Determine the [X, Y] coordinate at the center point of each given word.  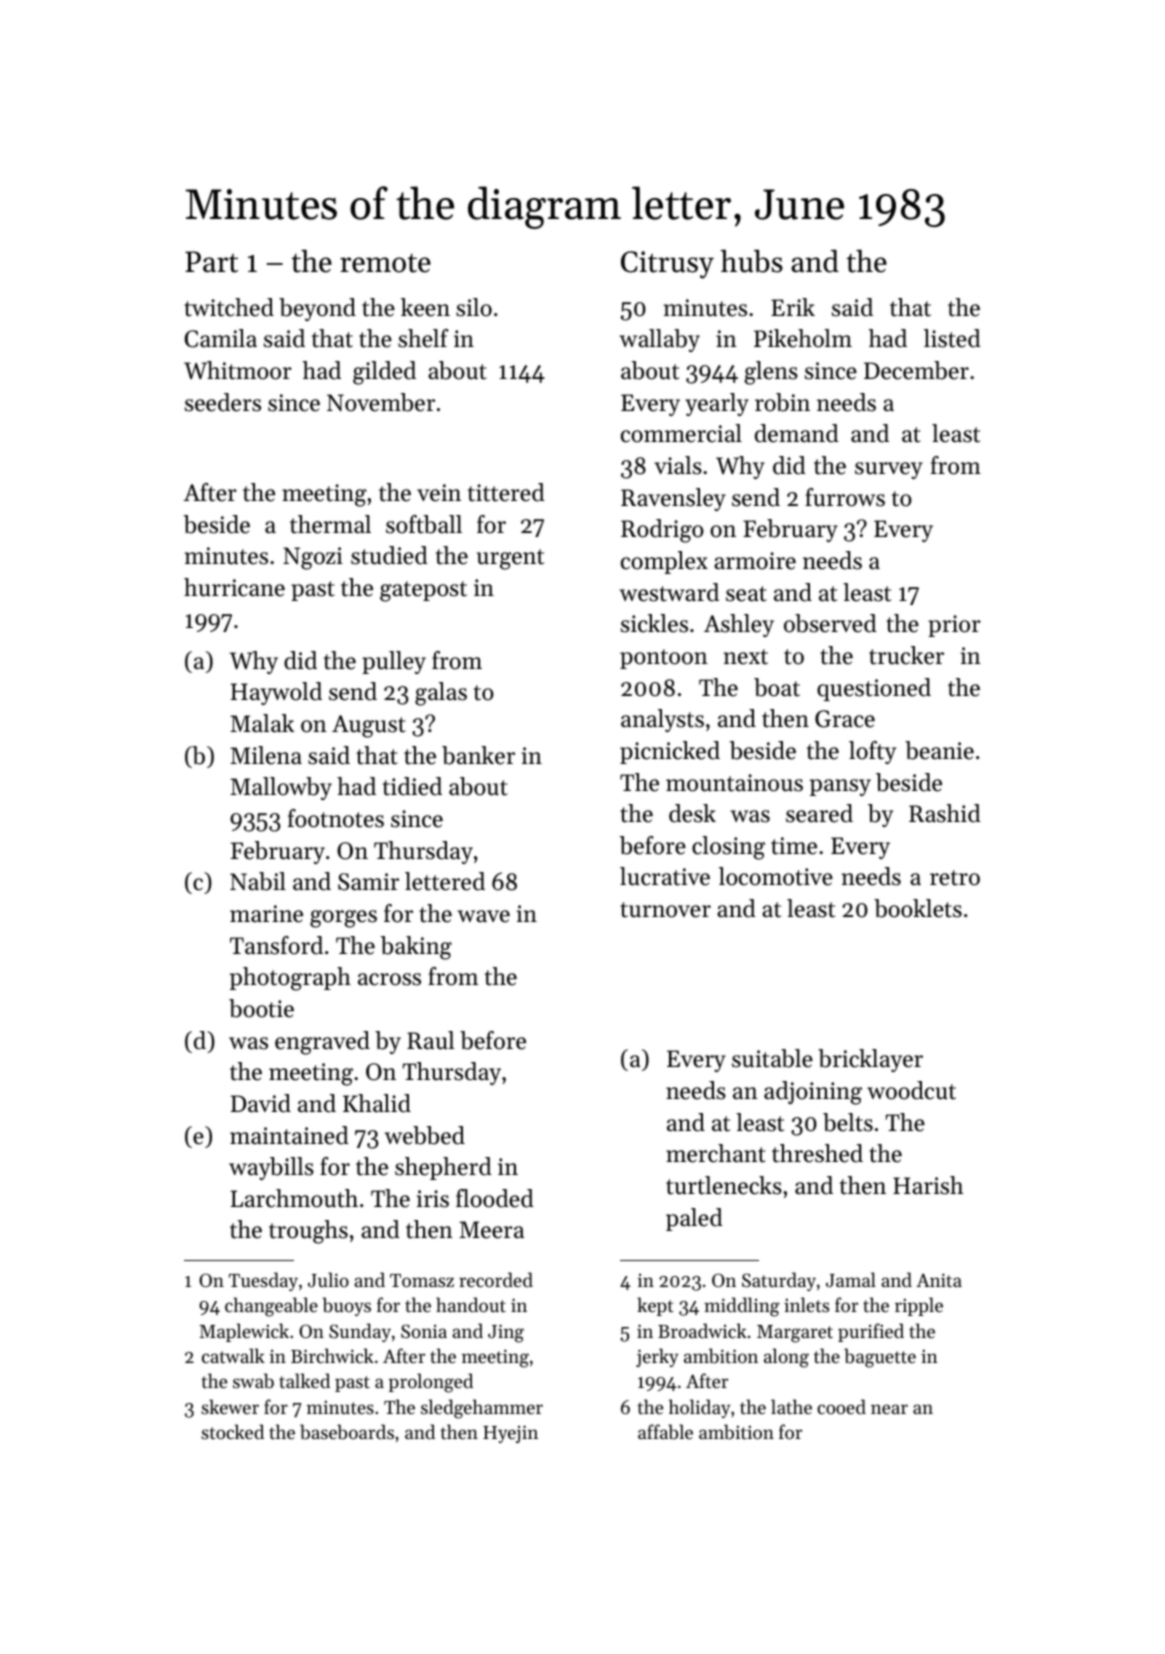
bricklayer [870, 1060]
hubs [752, 261]
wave [484, 916]
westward [669, 592]
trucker [906, 655]
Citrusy [667, 265]
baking [416, 948]
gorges [343, 919]
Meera [491, 1230]
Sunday [360, 1332]
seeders [223, 402]
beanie [939, 750]
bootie [261, 1008]
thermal [330, 524]
